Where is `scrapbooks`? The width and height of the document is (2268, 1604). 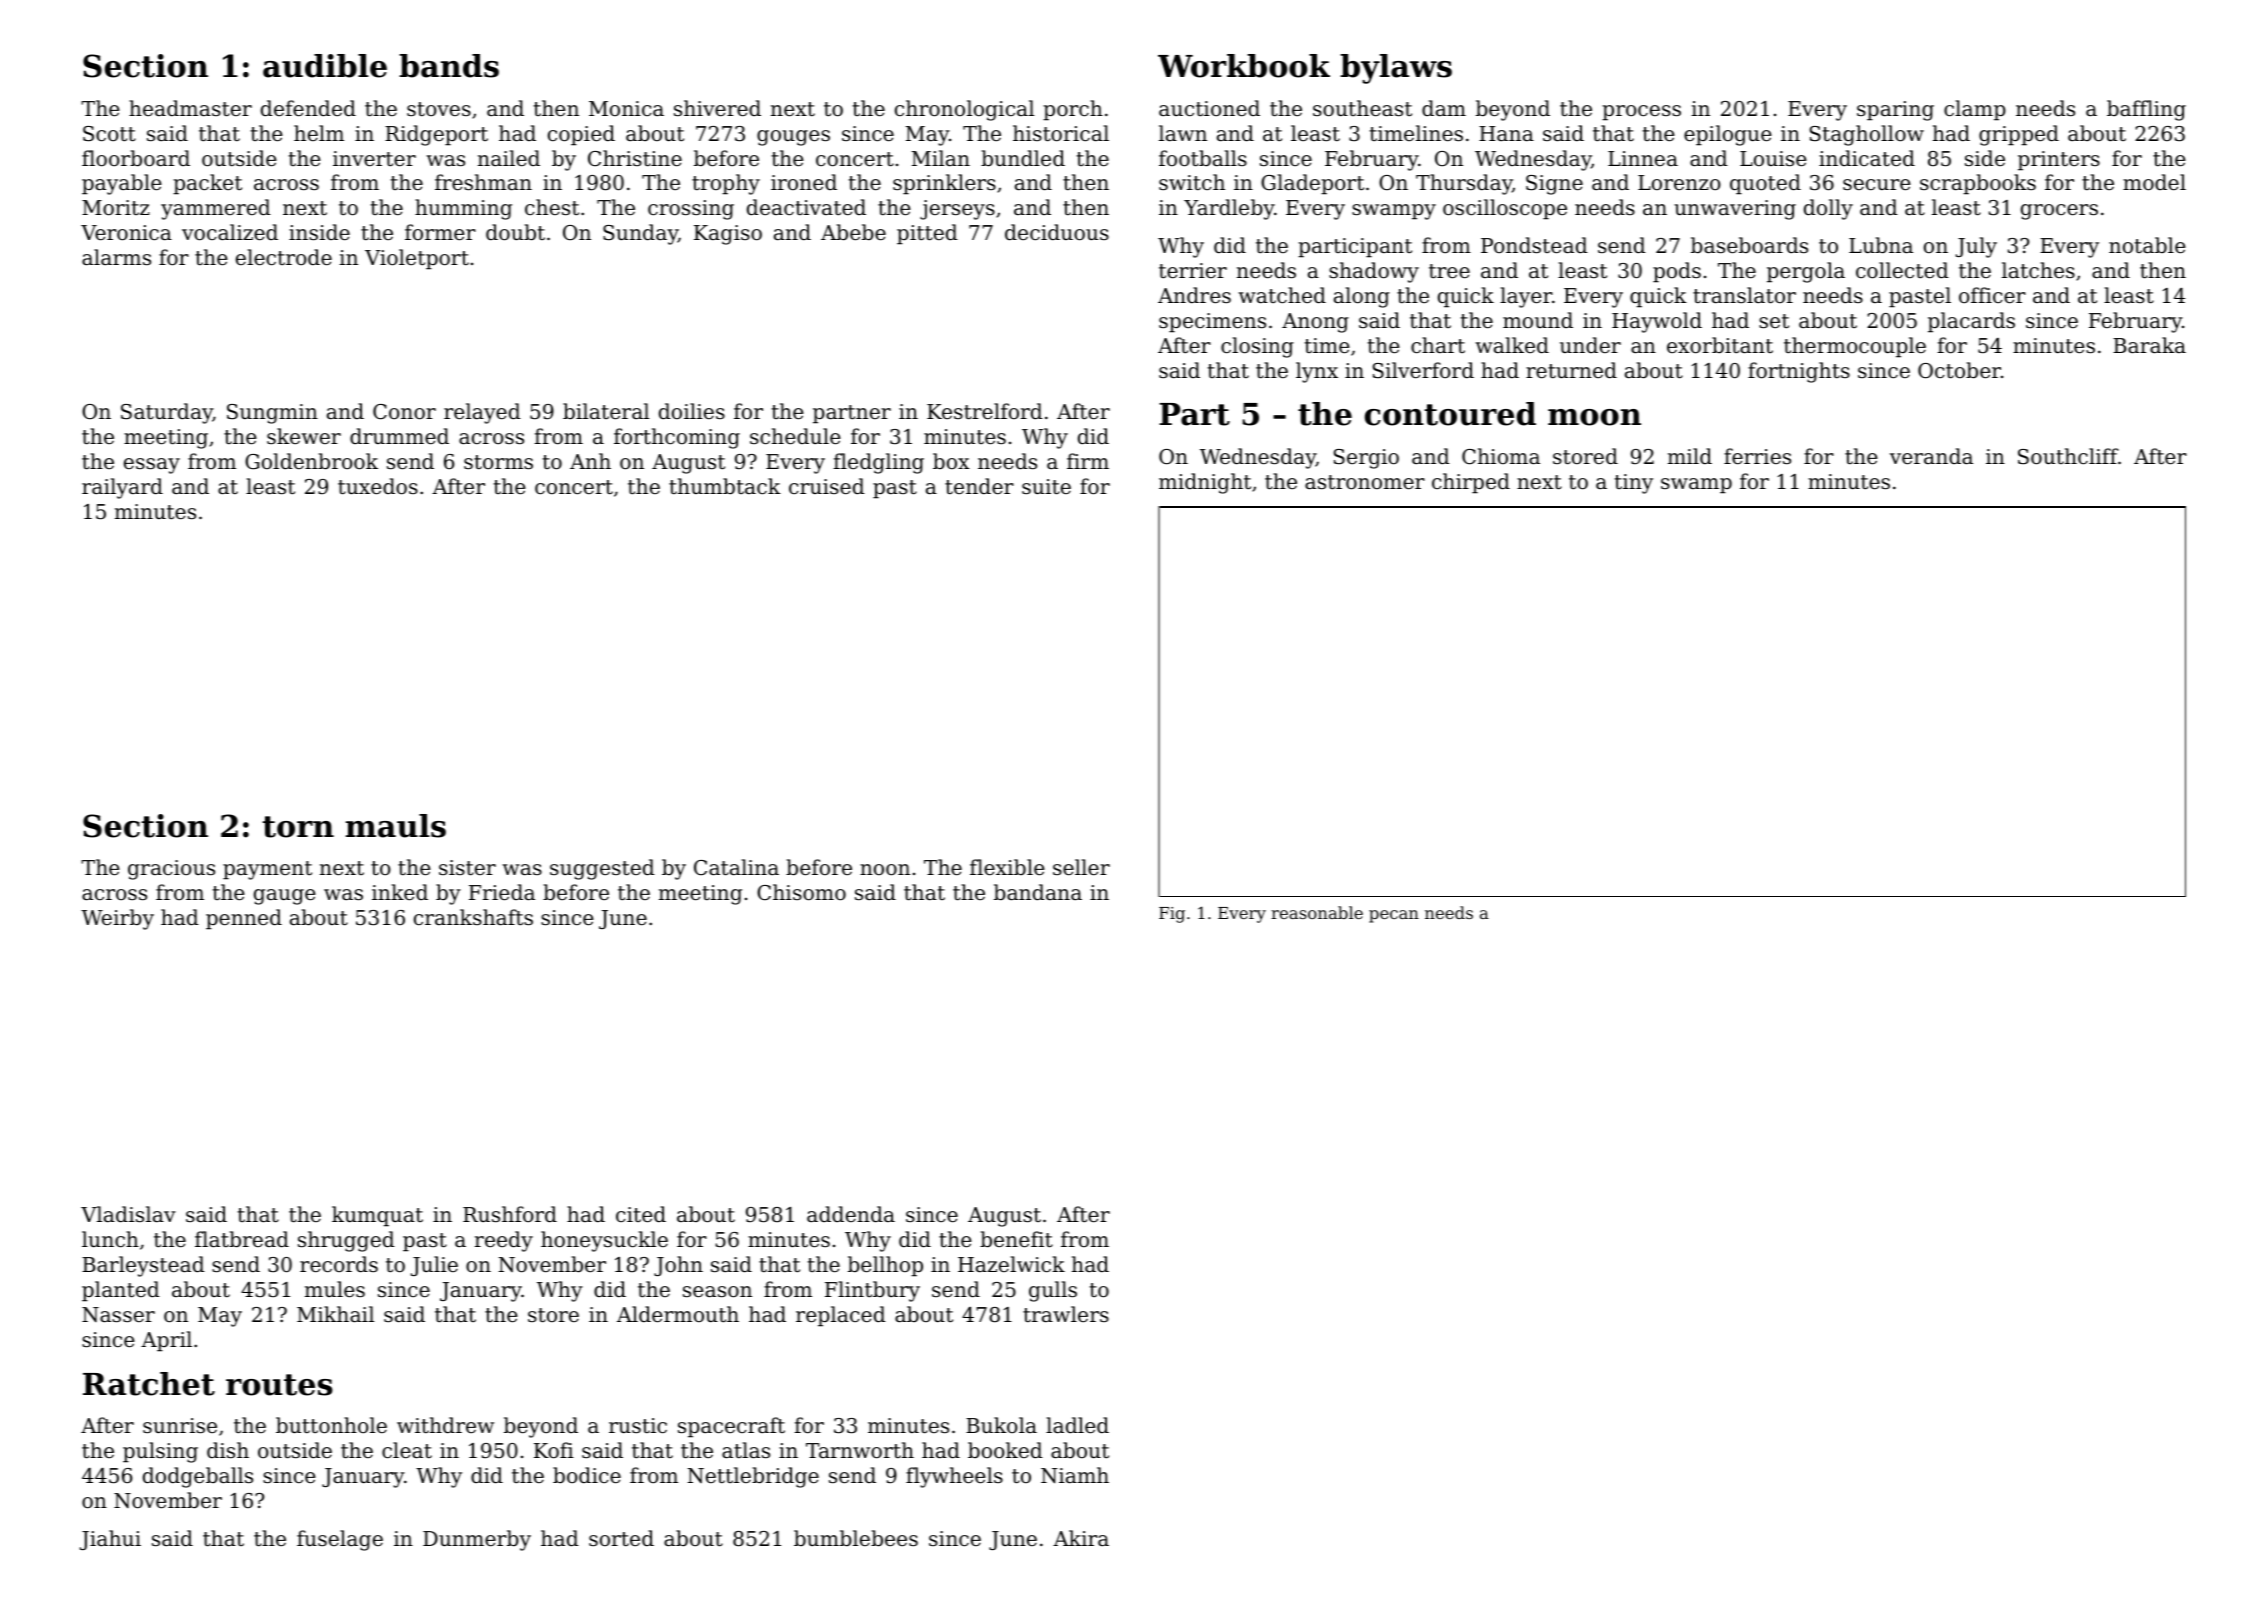
scrapbooks is located at coordinates (1978, 184).
